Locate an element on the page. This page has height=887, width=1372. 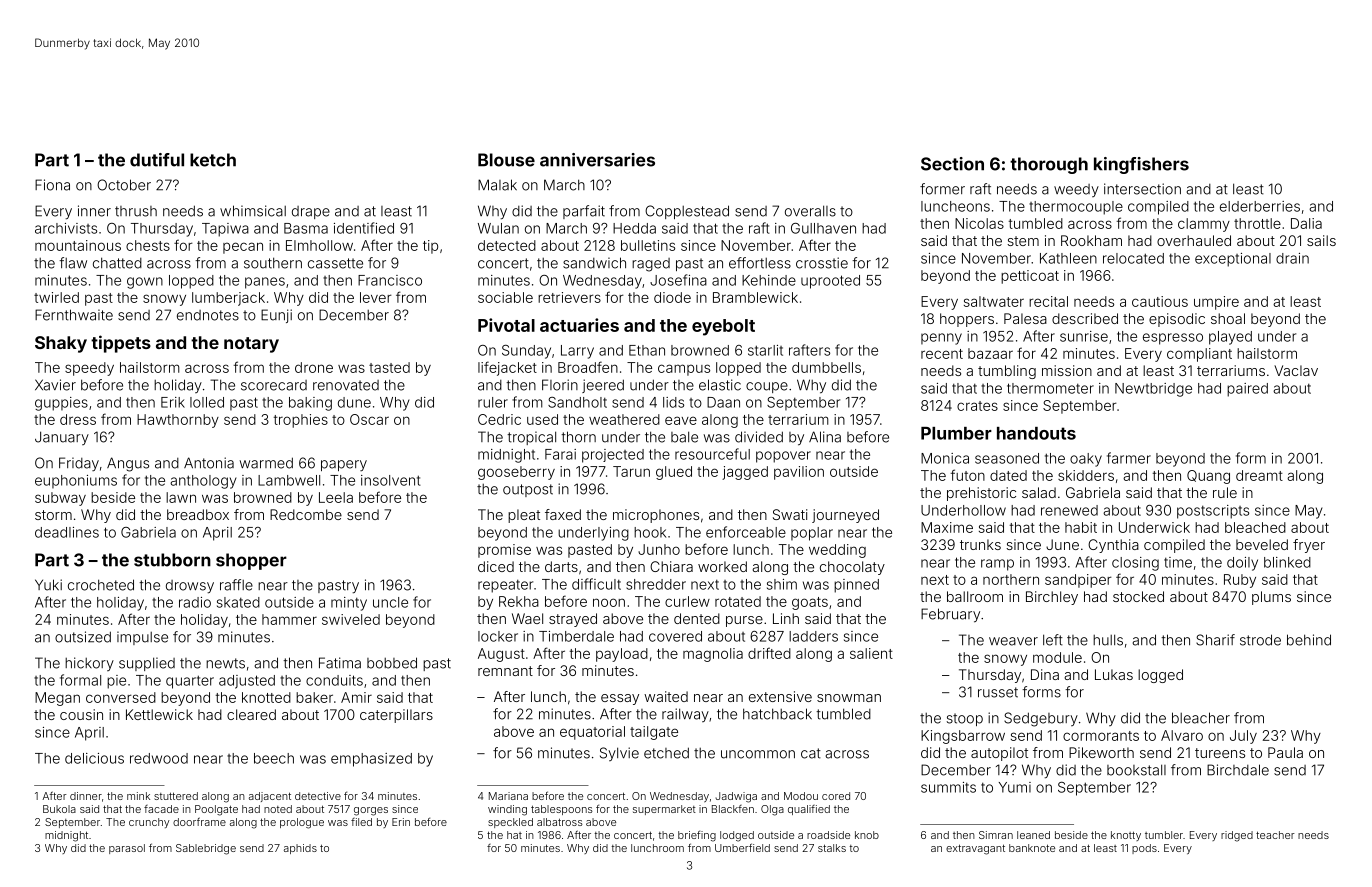
subway is located at coordinates (60, 499).
